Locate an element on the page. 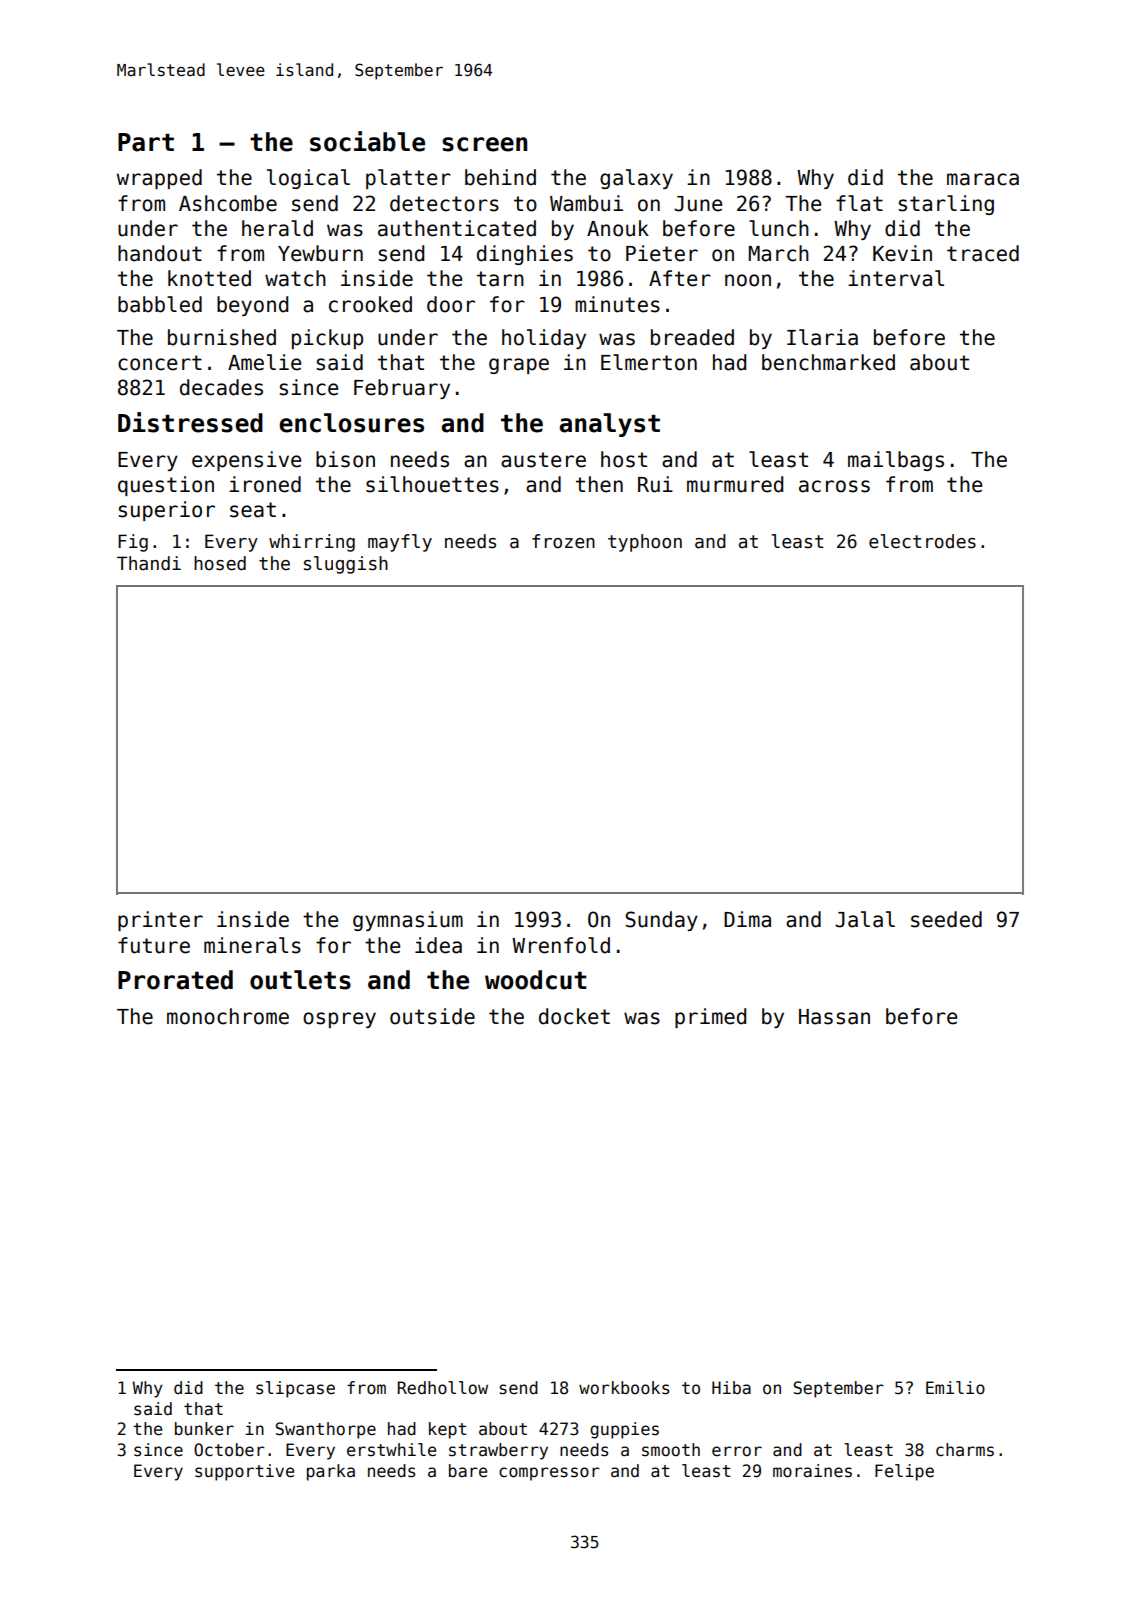 This image has height=1619, width=1140. whirring is located at coordinates (312, 543).
